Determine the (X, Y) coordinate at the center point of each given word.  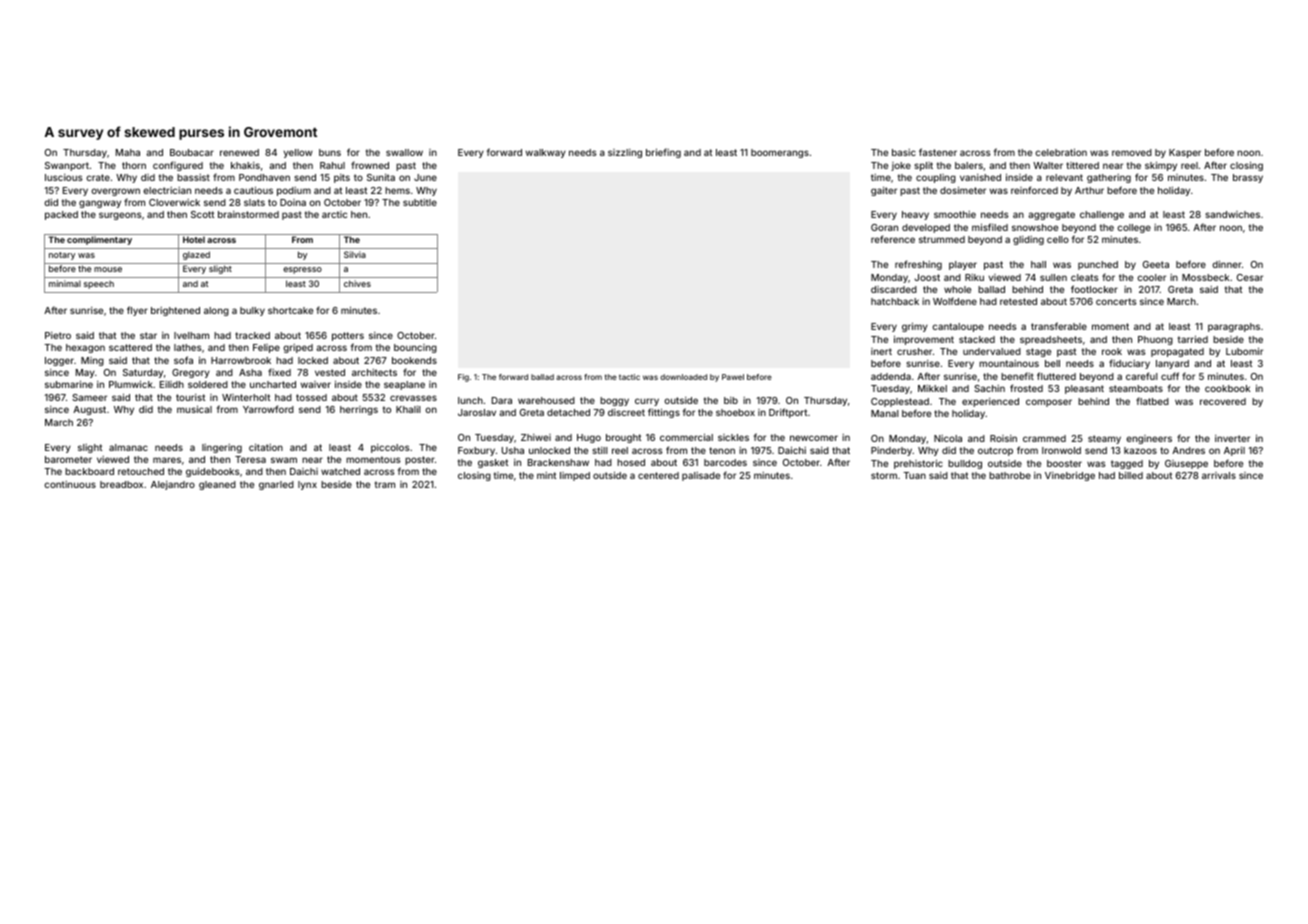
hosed (631, 462)
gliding (1028, 240)
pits (342, 178)
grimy (915, 327)
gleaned (217, 485)
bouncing (415, 348)
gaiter (884, 191)
